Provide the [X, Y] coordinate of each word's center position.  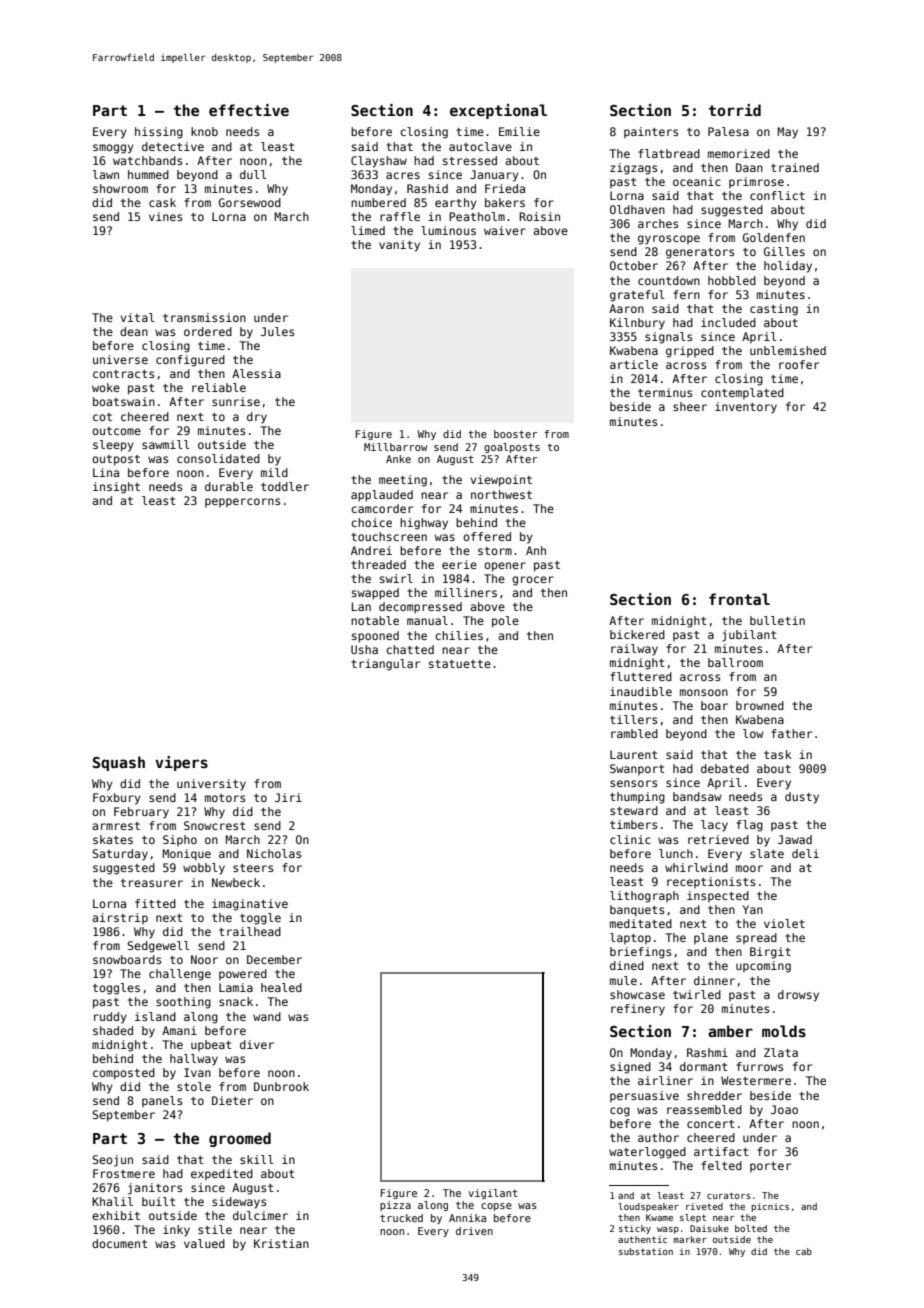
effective [249, 110]
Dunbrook [281, 1086]
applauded [382, 496]
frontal [739, 599]
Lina [106, 472]
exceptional [498, 111]
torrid [734, 110]
